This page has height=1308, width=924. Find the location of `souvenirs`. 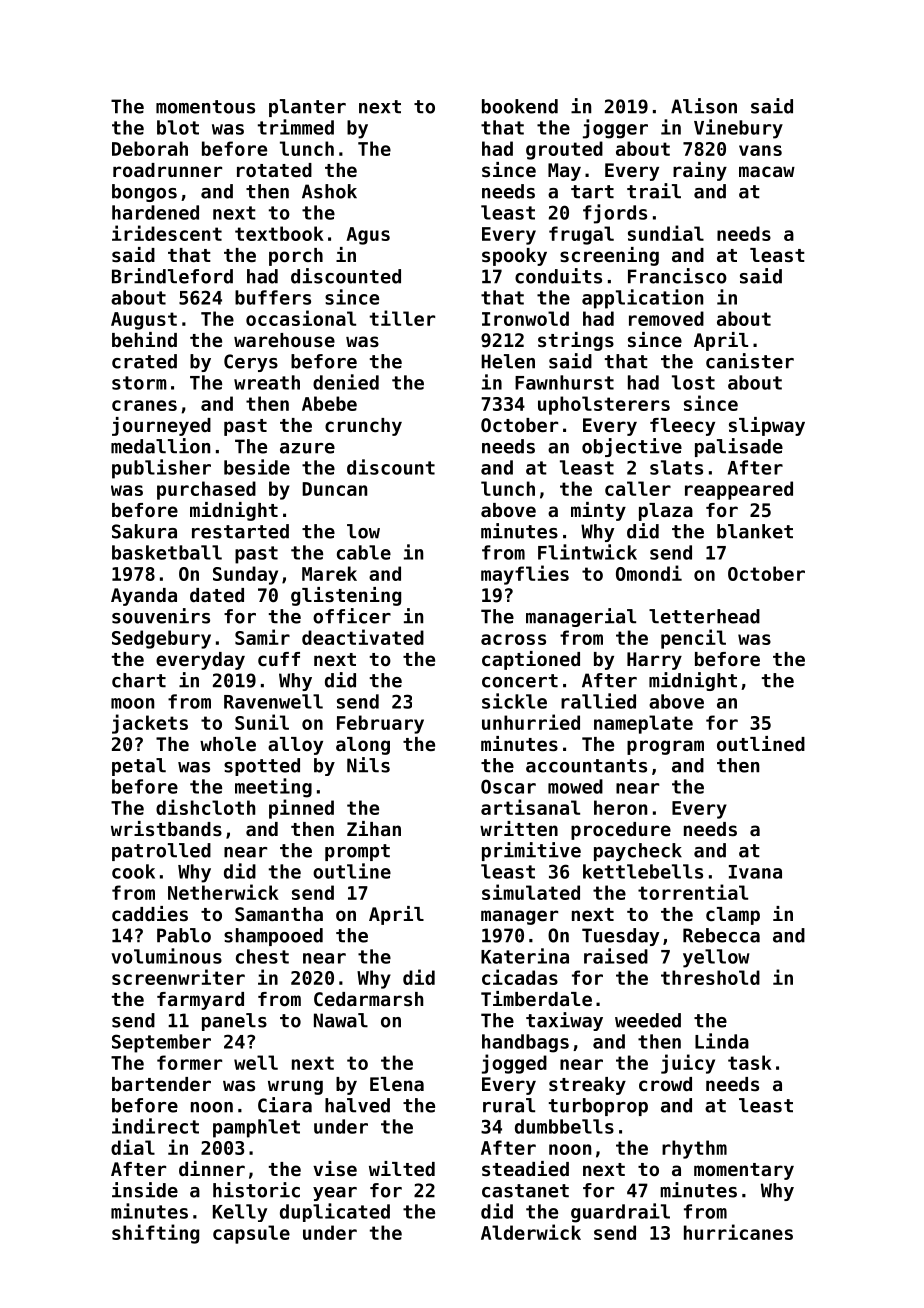

souvenirs is located at coordinates (161, 616).
